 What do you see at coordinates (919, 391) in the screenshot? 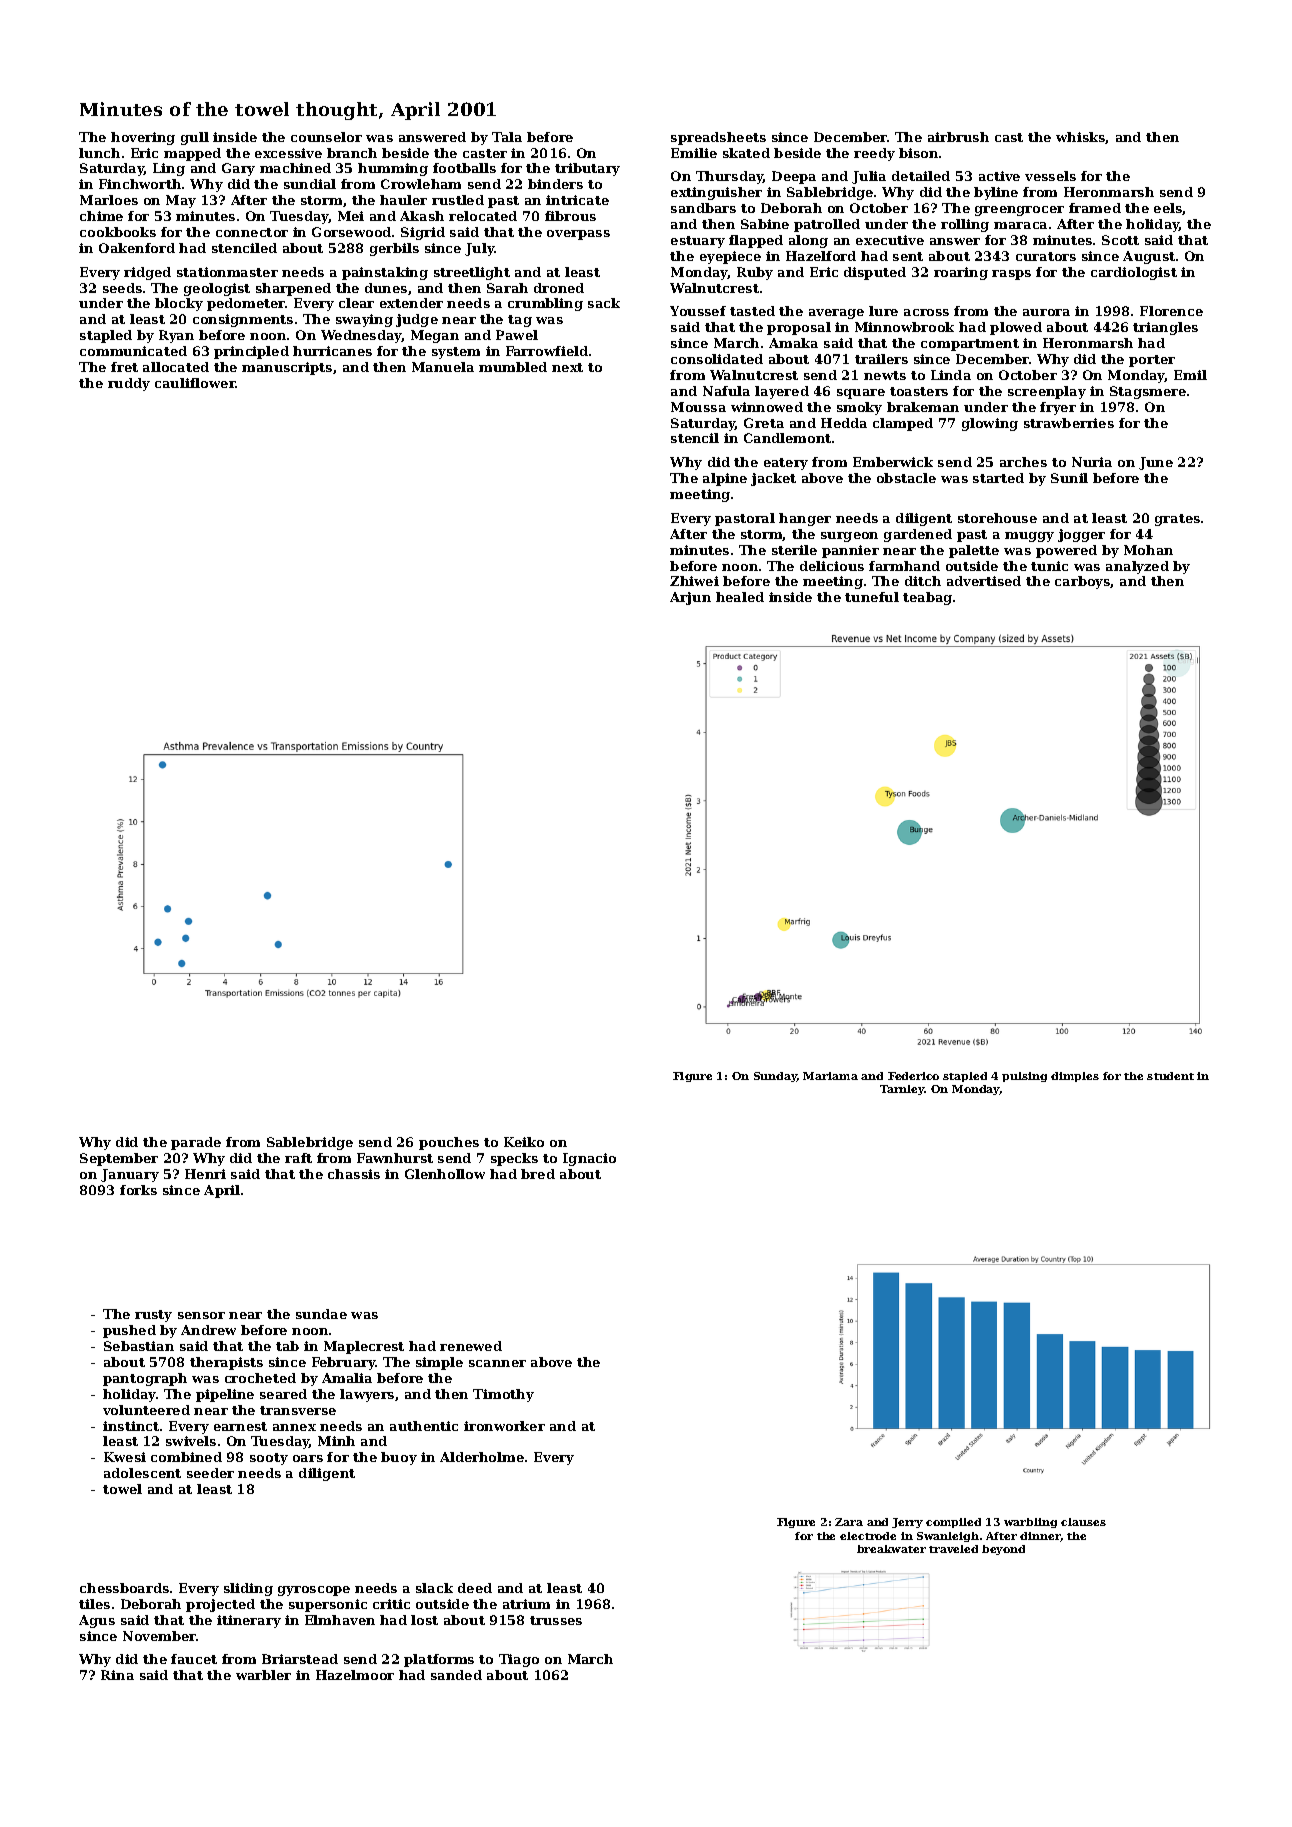
I see `toasters` at bounding box center [919, 391].
